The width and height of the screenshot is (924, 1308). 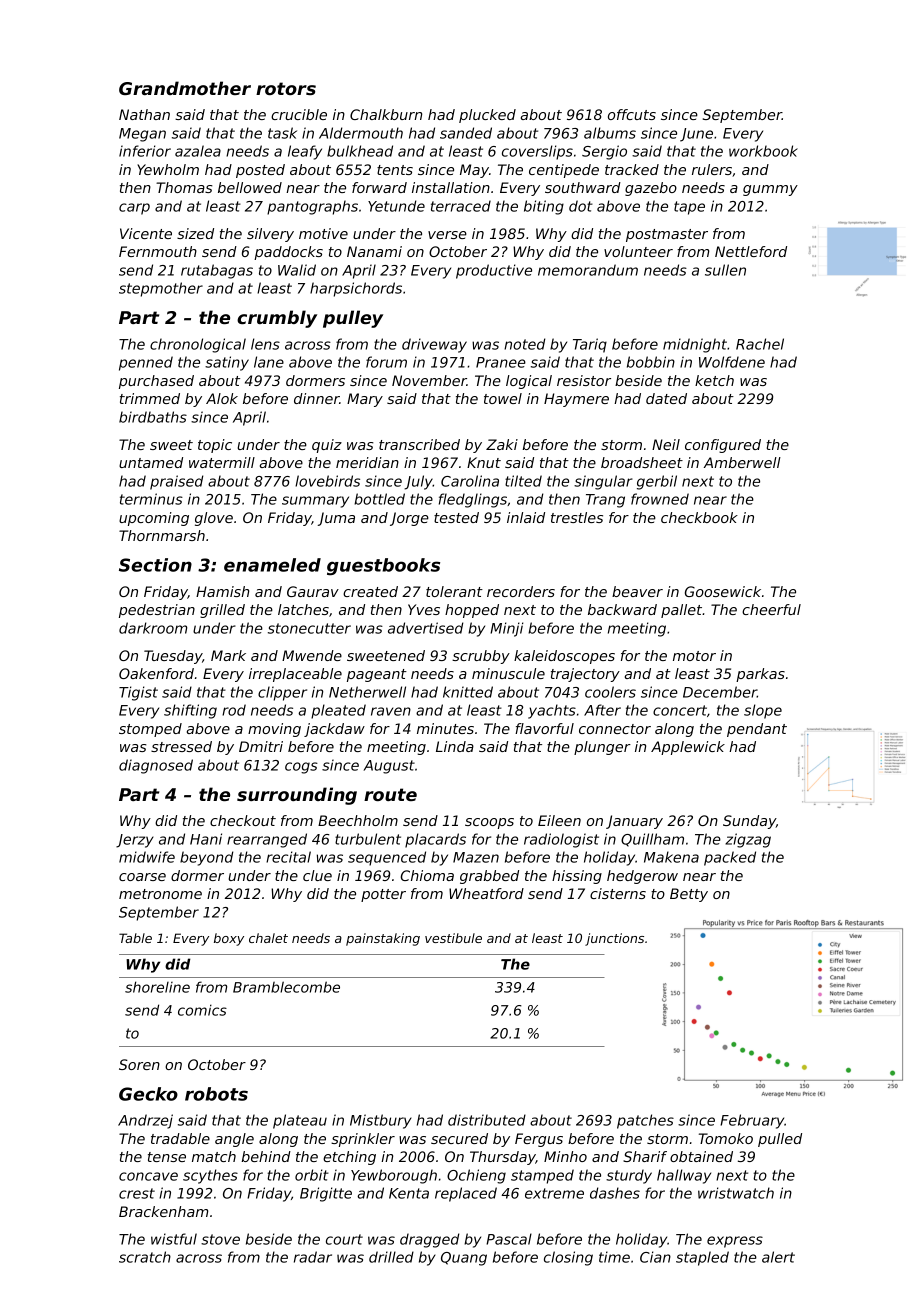 I want to click on junctions, so click(x=614, y=939).
